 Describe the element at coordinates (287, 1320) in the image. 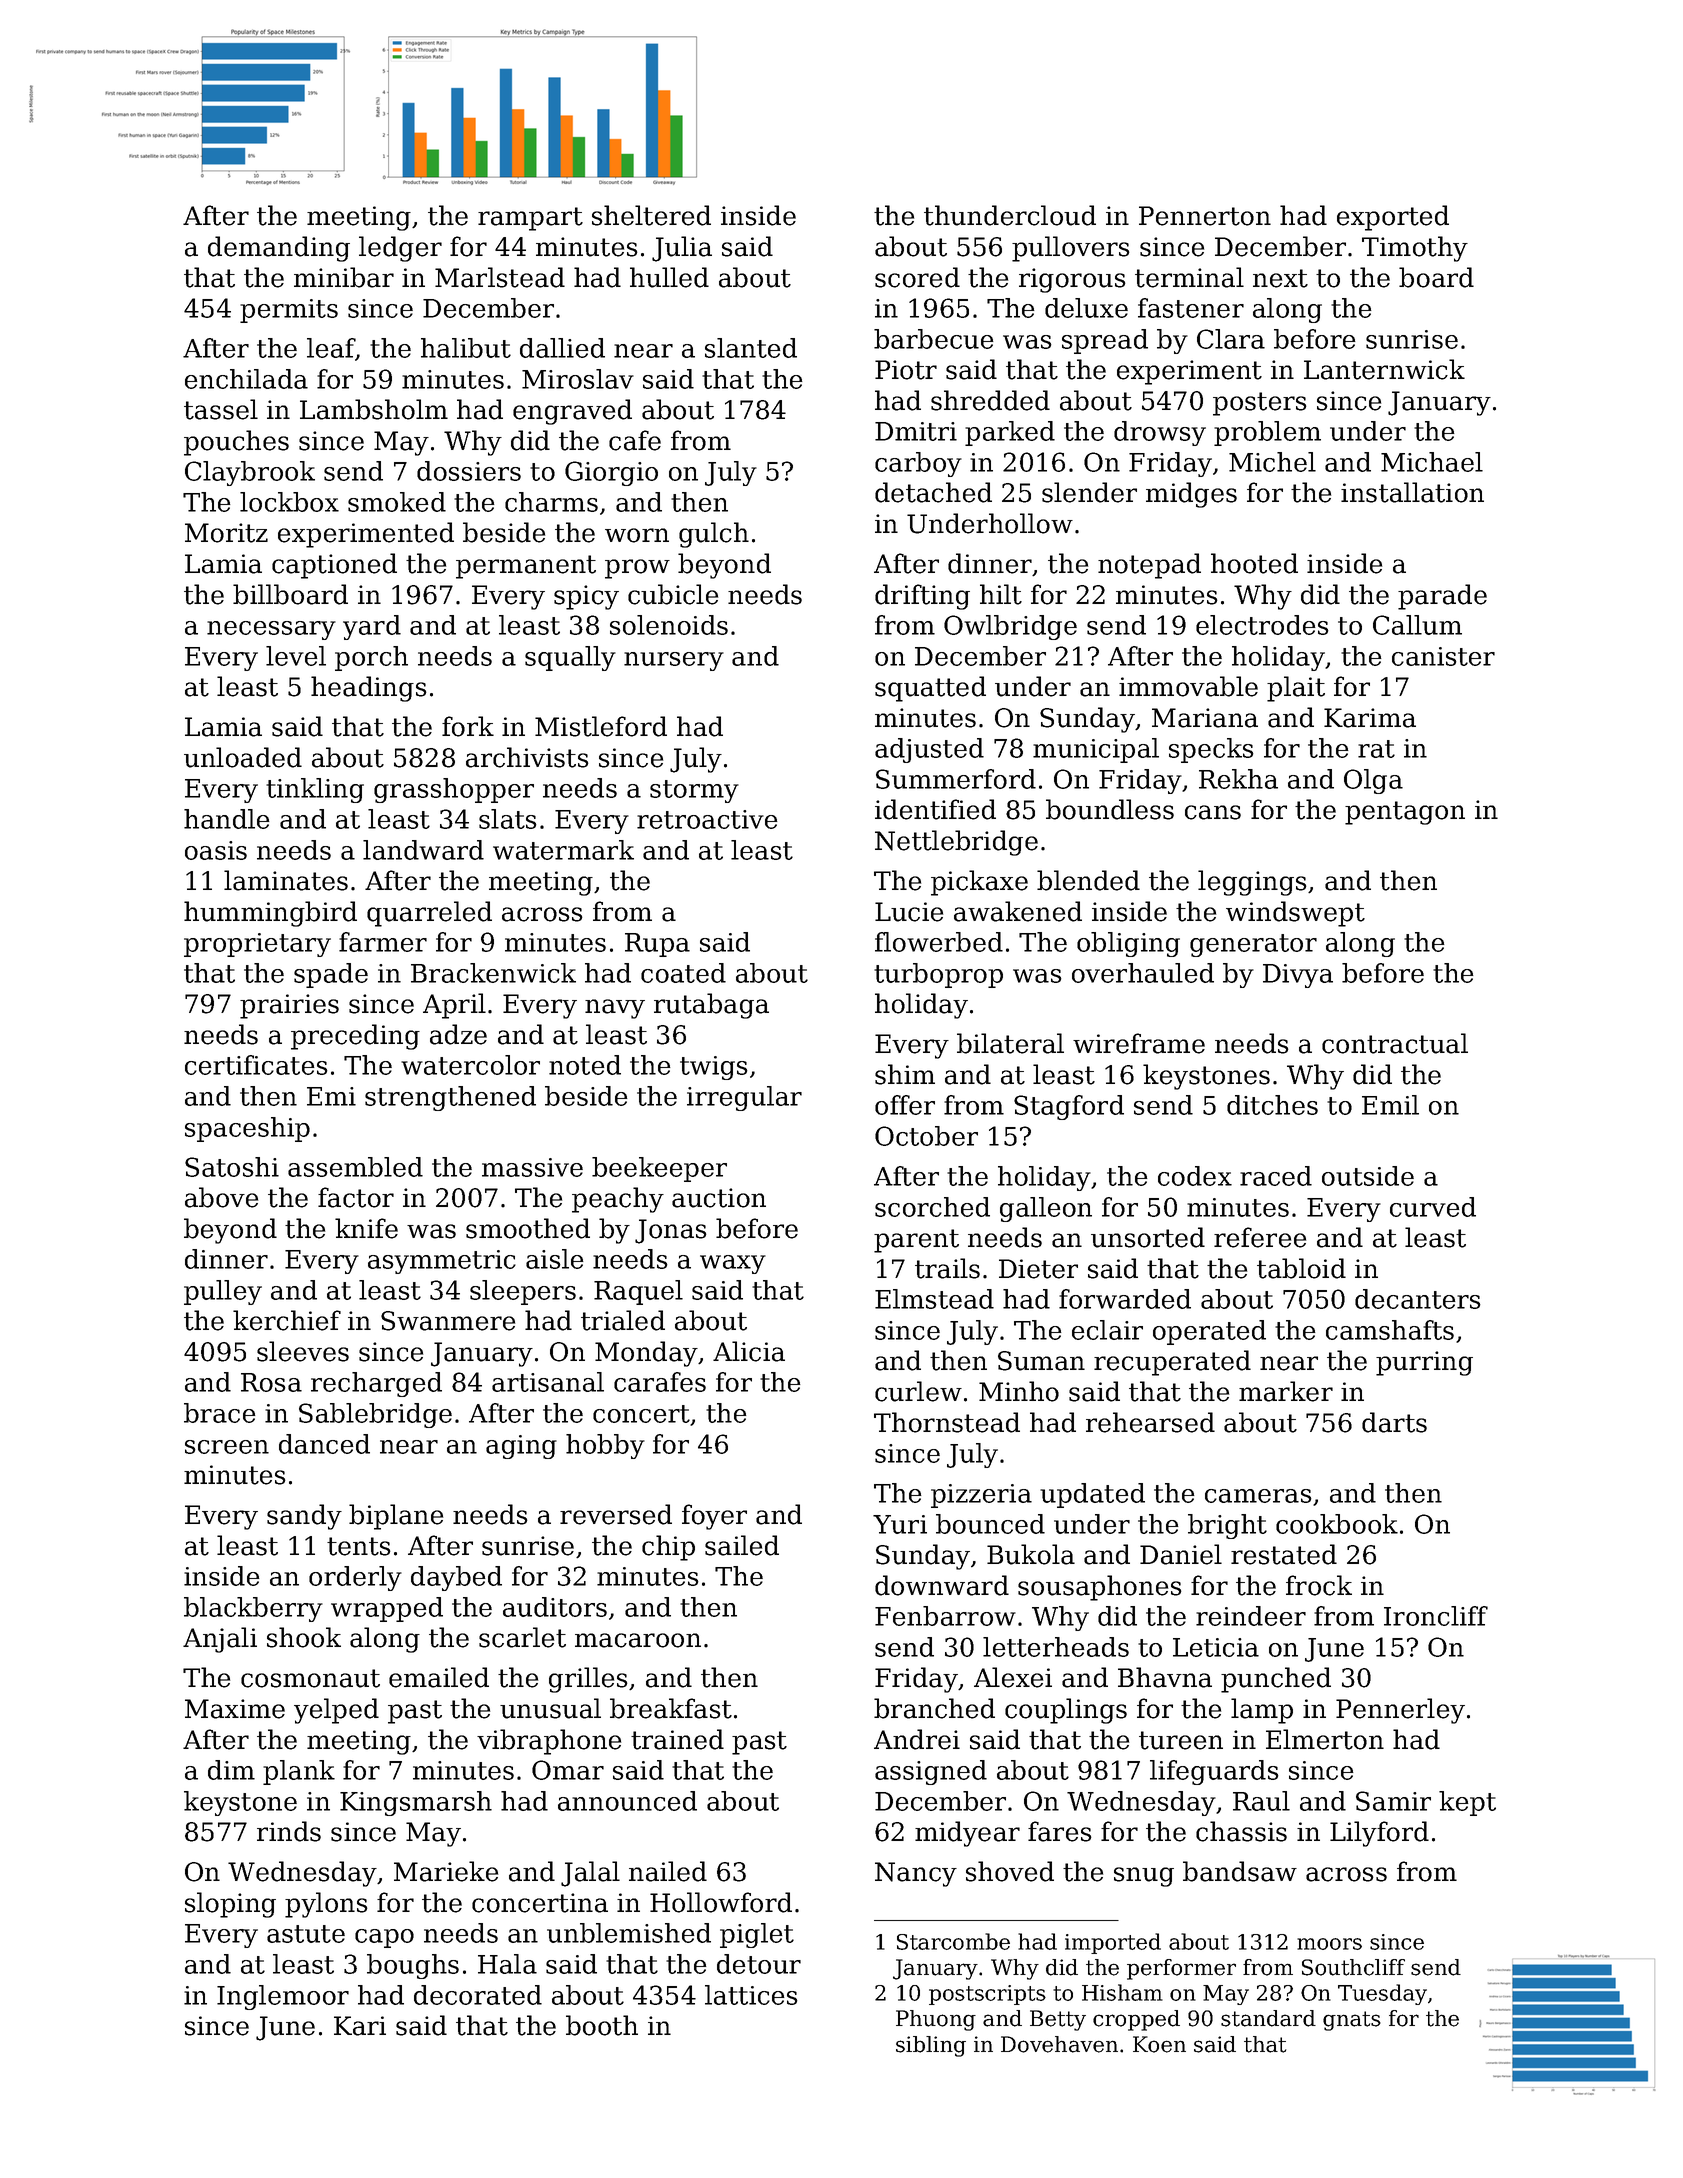

I see `kerchief` at that location.
